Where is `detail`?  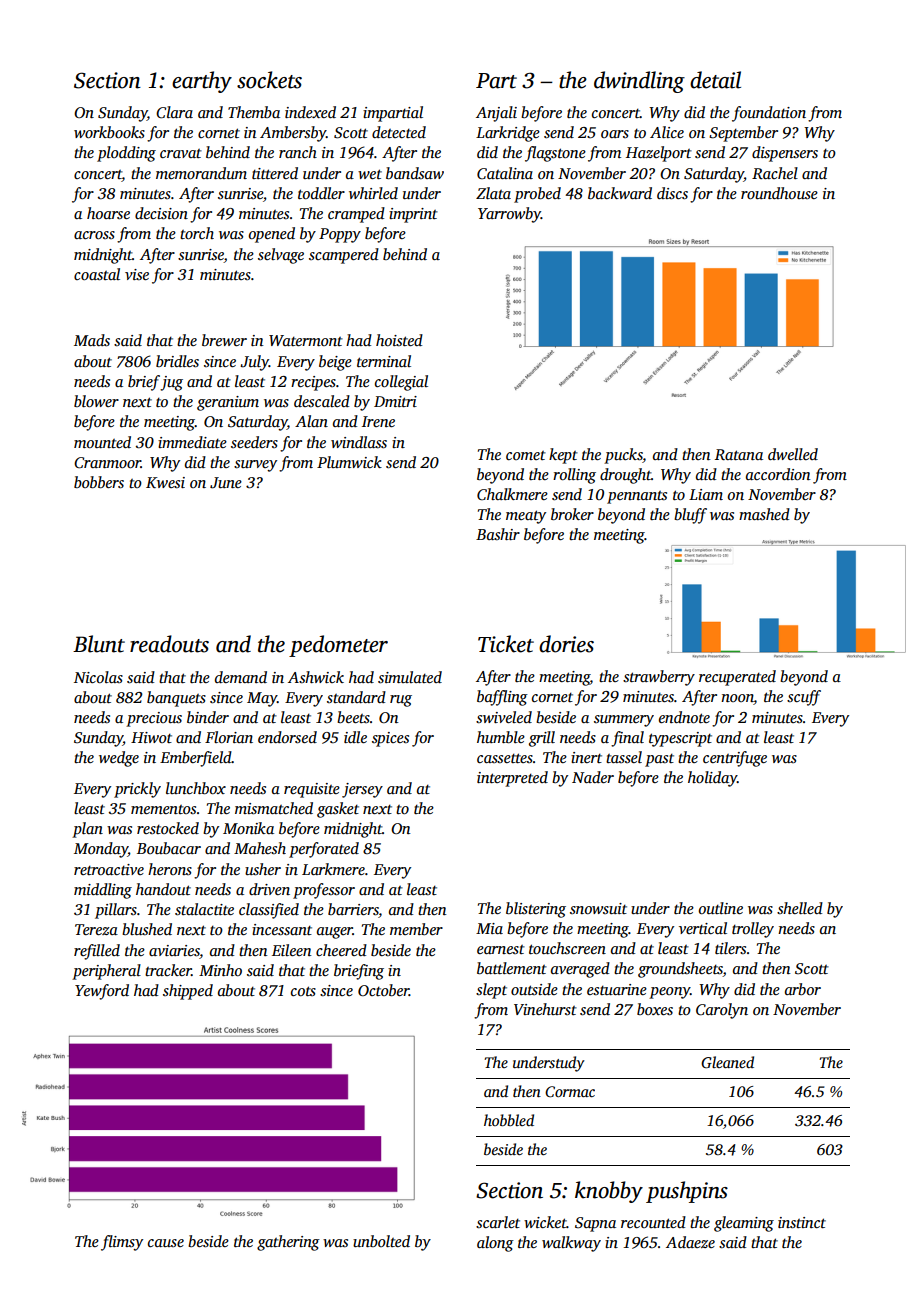
detail is located at coordinates (715, 80).
